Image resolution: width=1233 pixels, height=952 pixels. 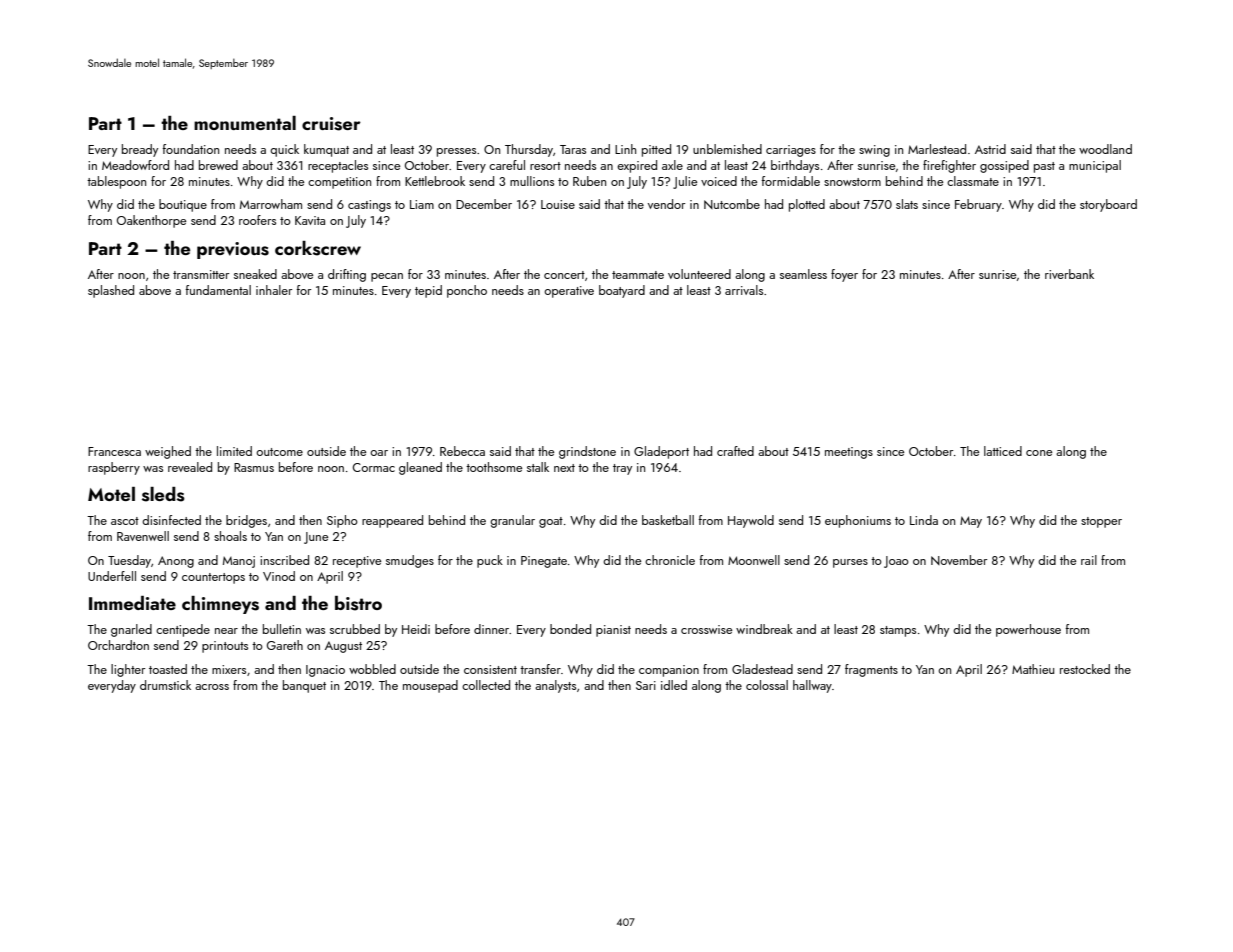 What do you see at coordinates (587, 452) in the image?
I see `grindstone` at bounding box center [587, 452].
